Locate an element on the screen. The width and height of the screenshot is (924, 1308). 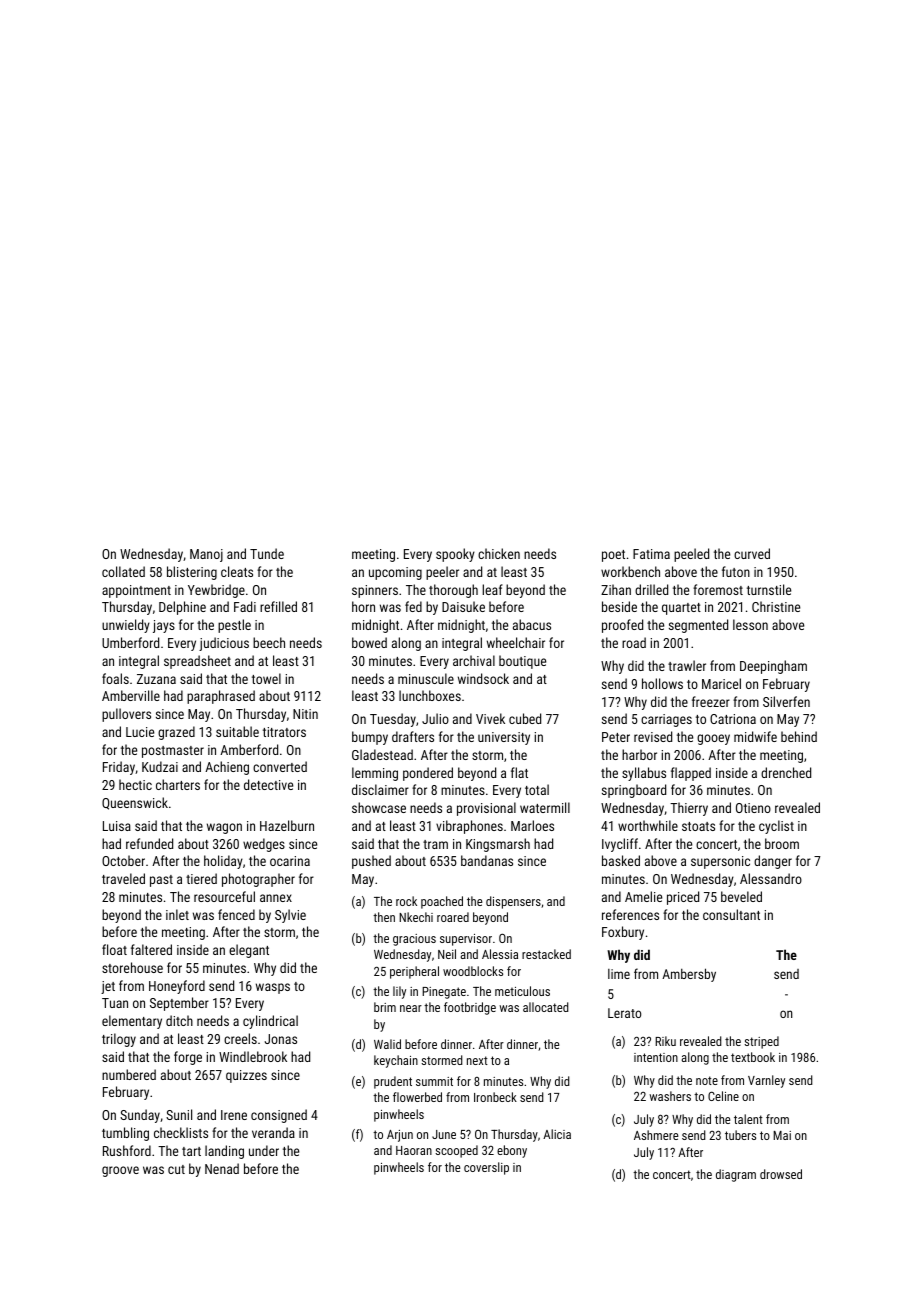
minuscule is located at coordinates (426, 678).
